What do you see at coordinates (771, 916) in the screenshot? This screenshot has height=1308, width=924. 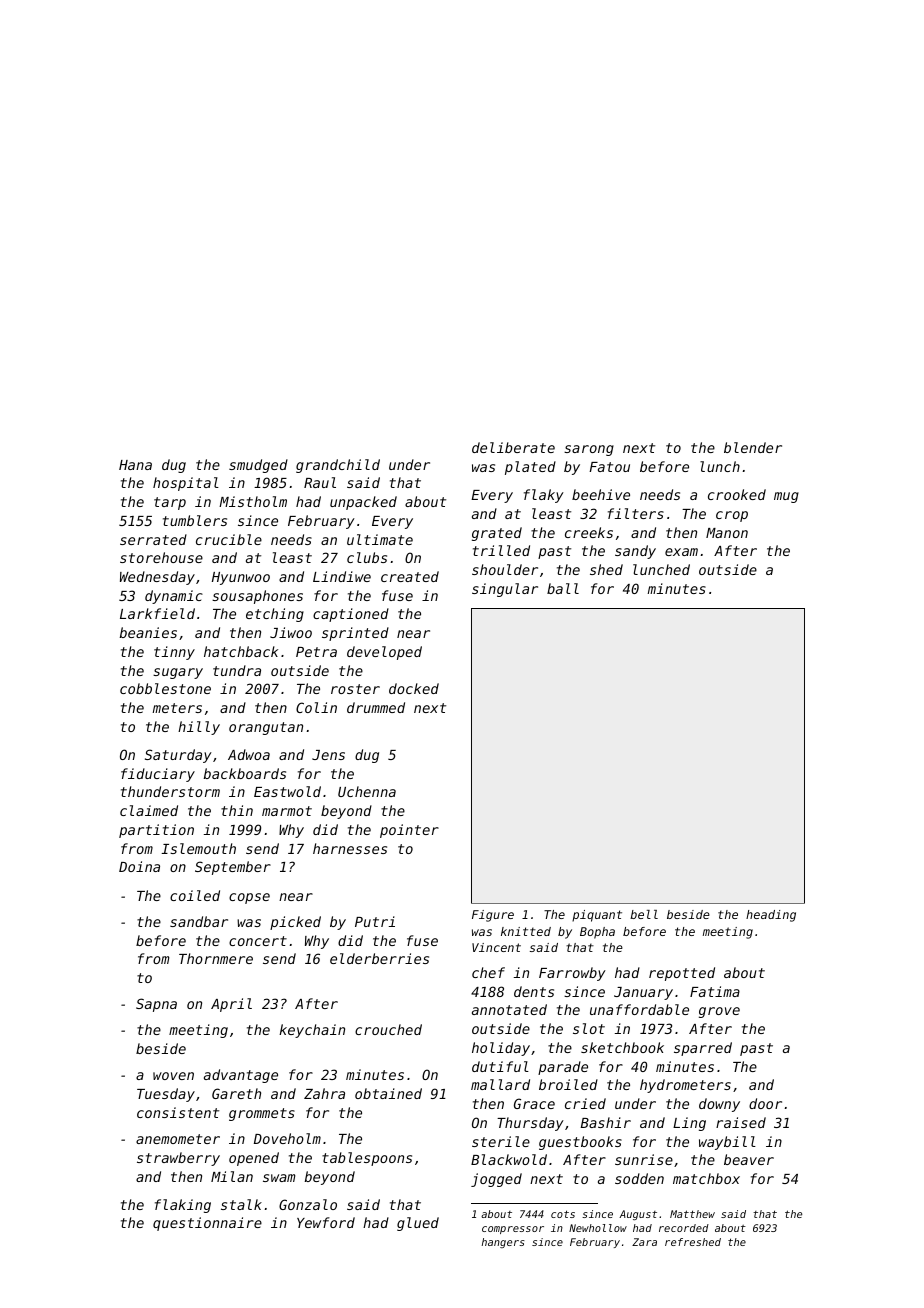 I see `heading` at bounding box center [771, 916].
